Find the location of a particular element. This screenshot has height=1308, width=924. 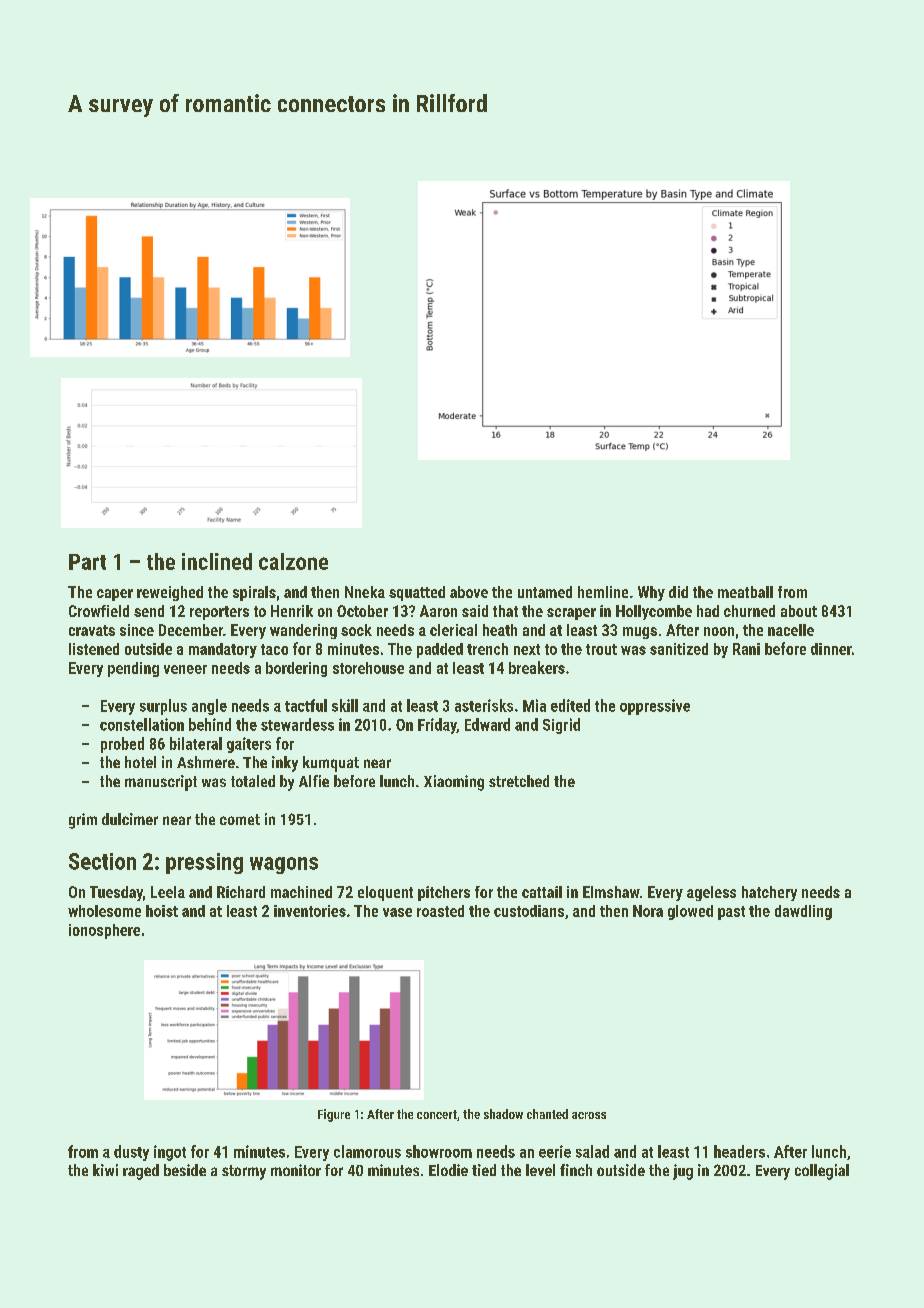

oppressive is located at coordinates (655, 707).
